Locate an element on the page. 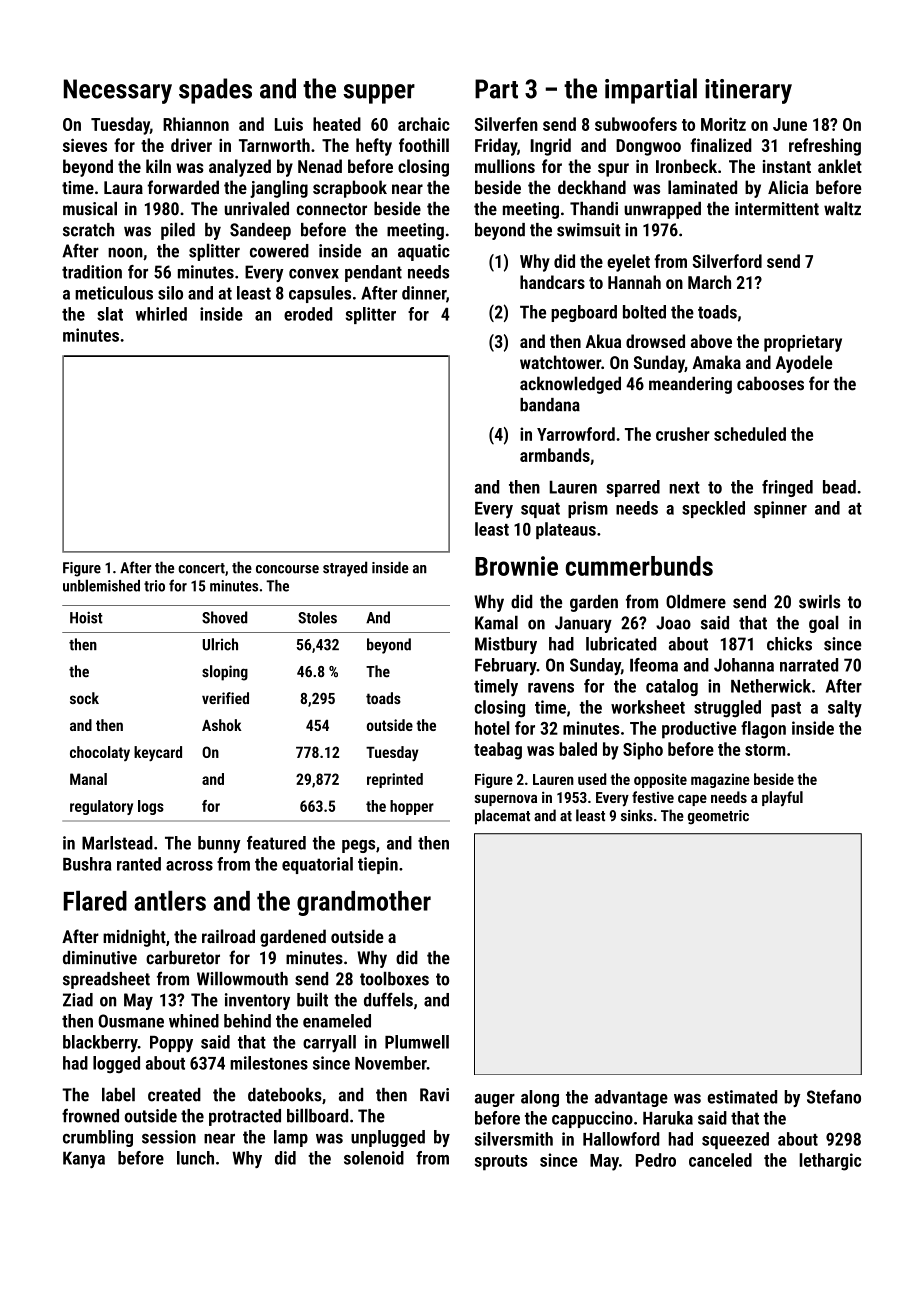  aquatic is located at coordinates (424, 252).
